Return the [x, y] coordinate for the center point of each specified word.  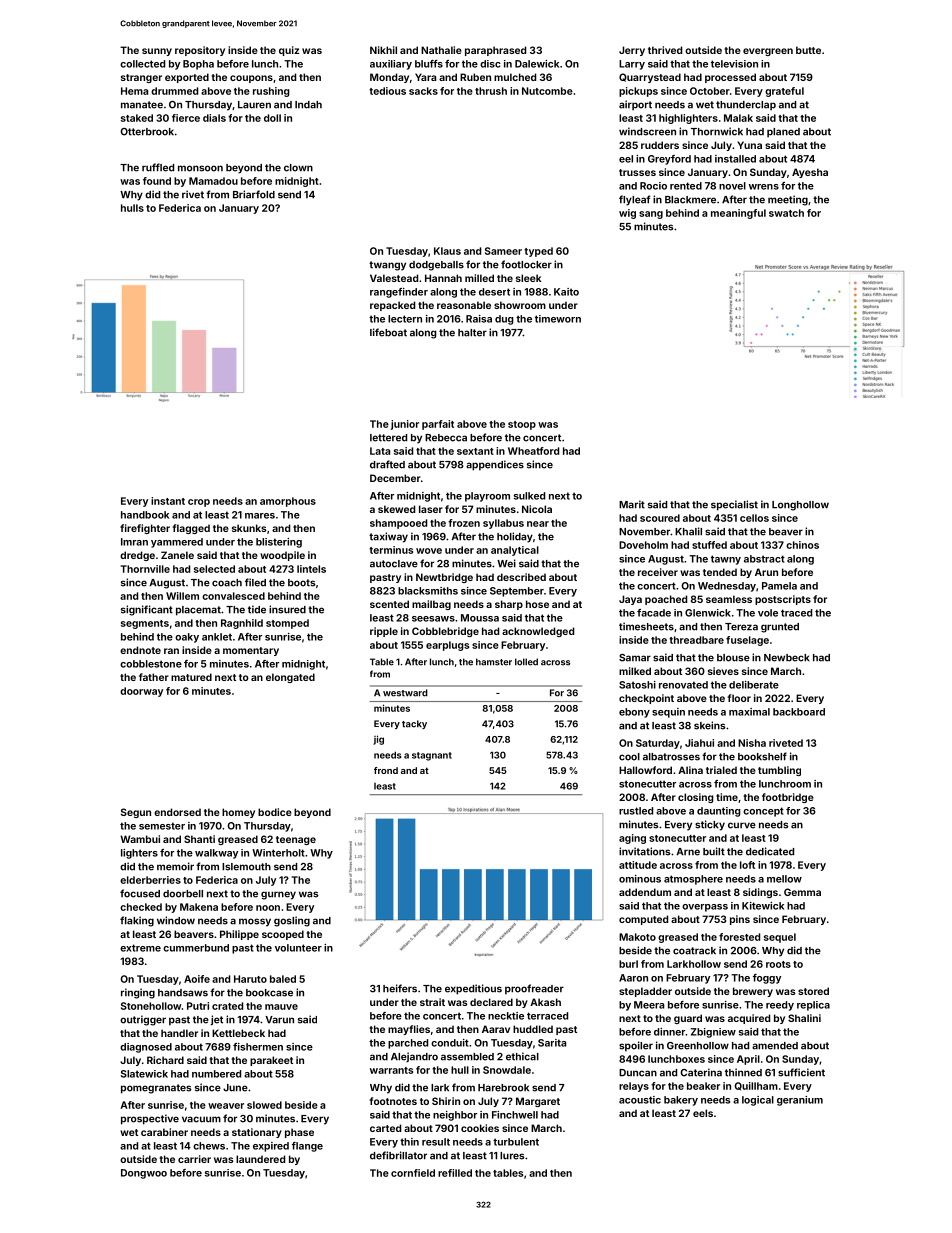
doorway [141, 692]
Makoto [637, 937]
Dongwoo [144, 1174]
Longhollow [800, 506]
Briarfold [254, 194]
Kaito [566, 292]
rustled [636, 811]
